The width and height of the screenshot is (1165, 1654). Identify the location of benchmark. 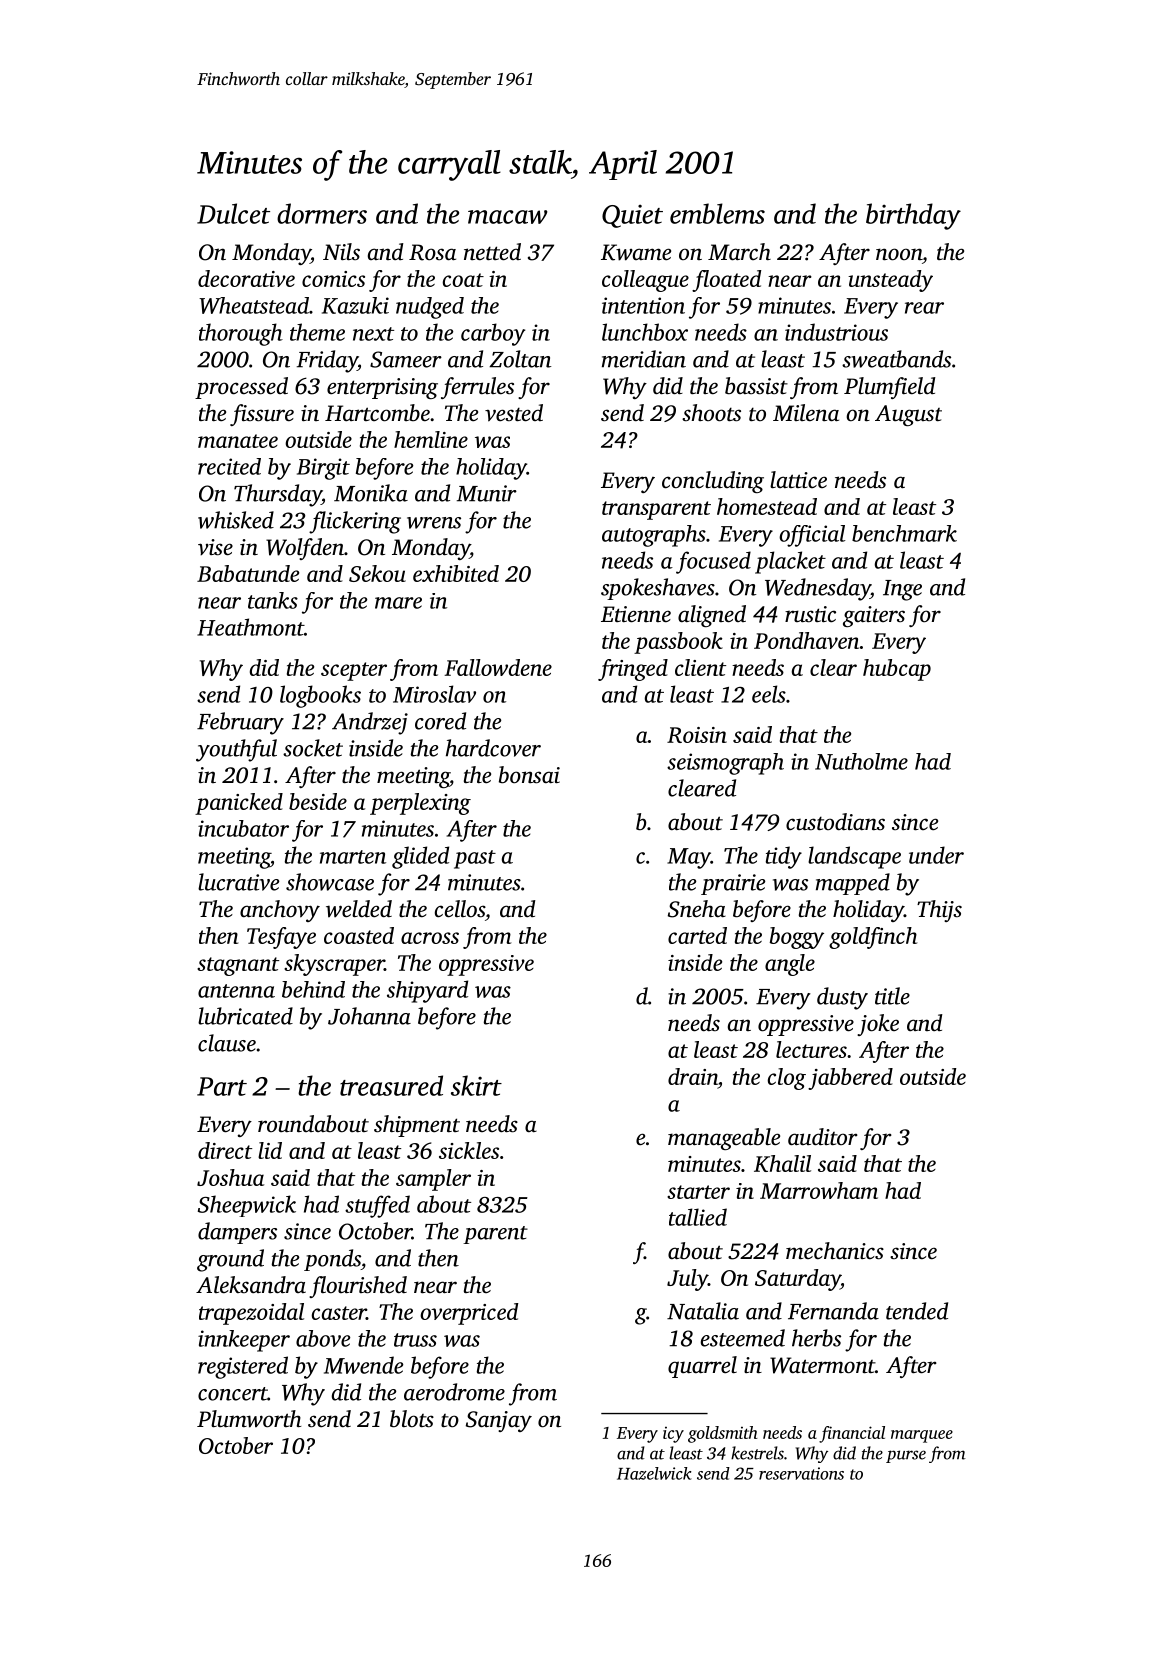
(904, 533).
